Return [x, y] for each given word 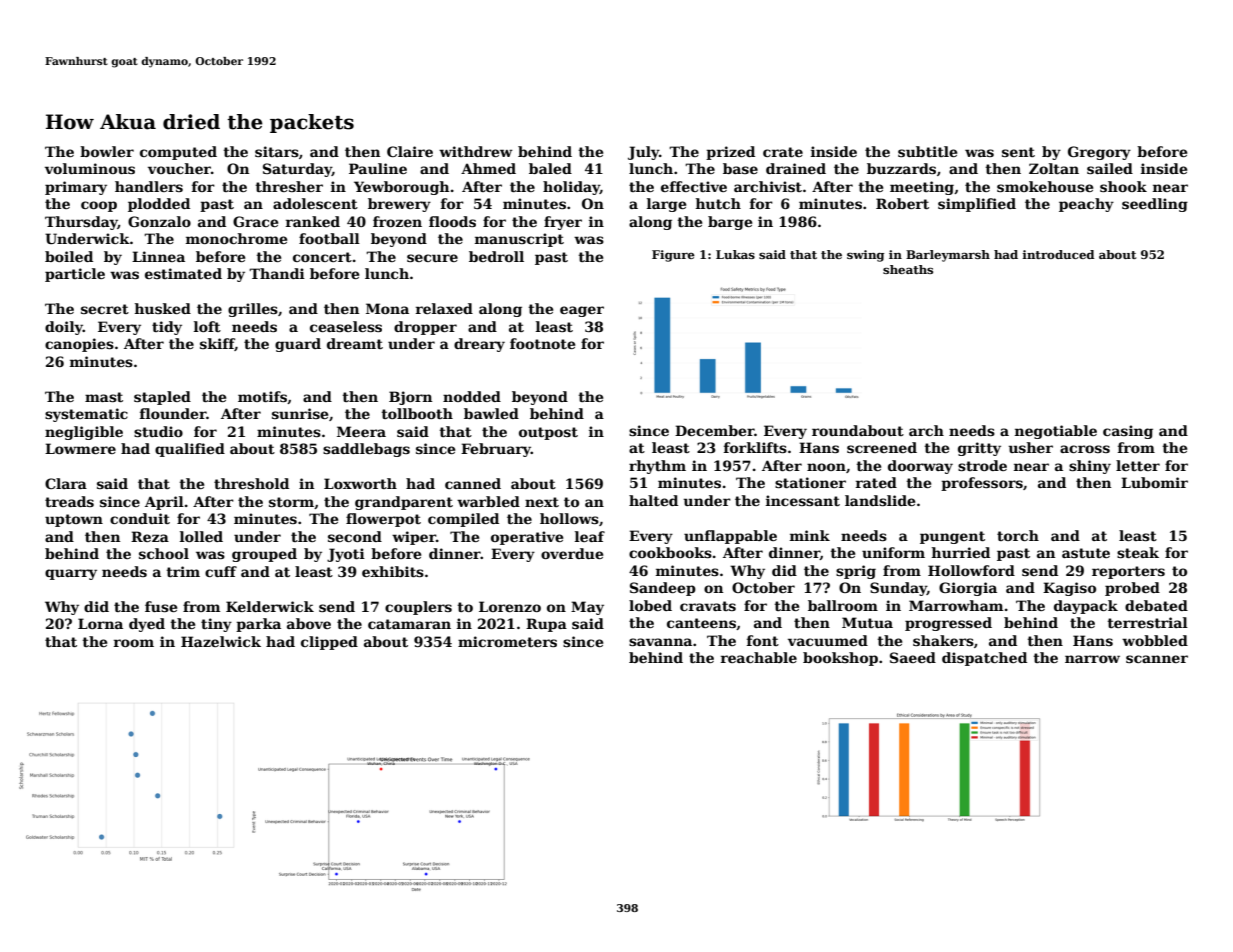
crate [783, 152]
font [763, 640]
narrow [1092, 659]
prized [730, 153]
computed [178, 153]
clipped [329, 643]
